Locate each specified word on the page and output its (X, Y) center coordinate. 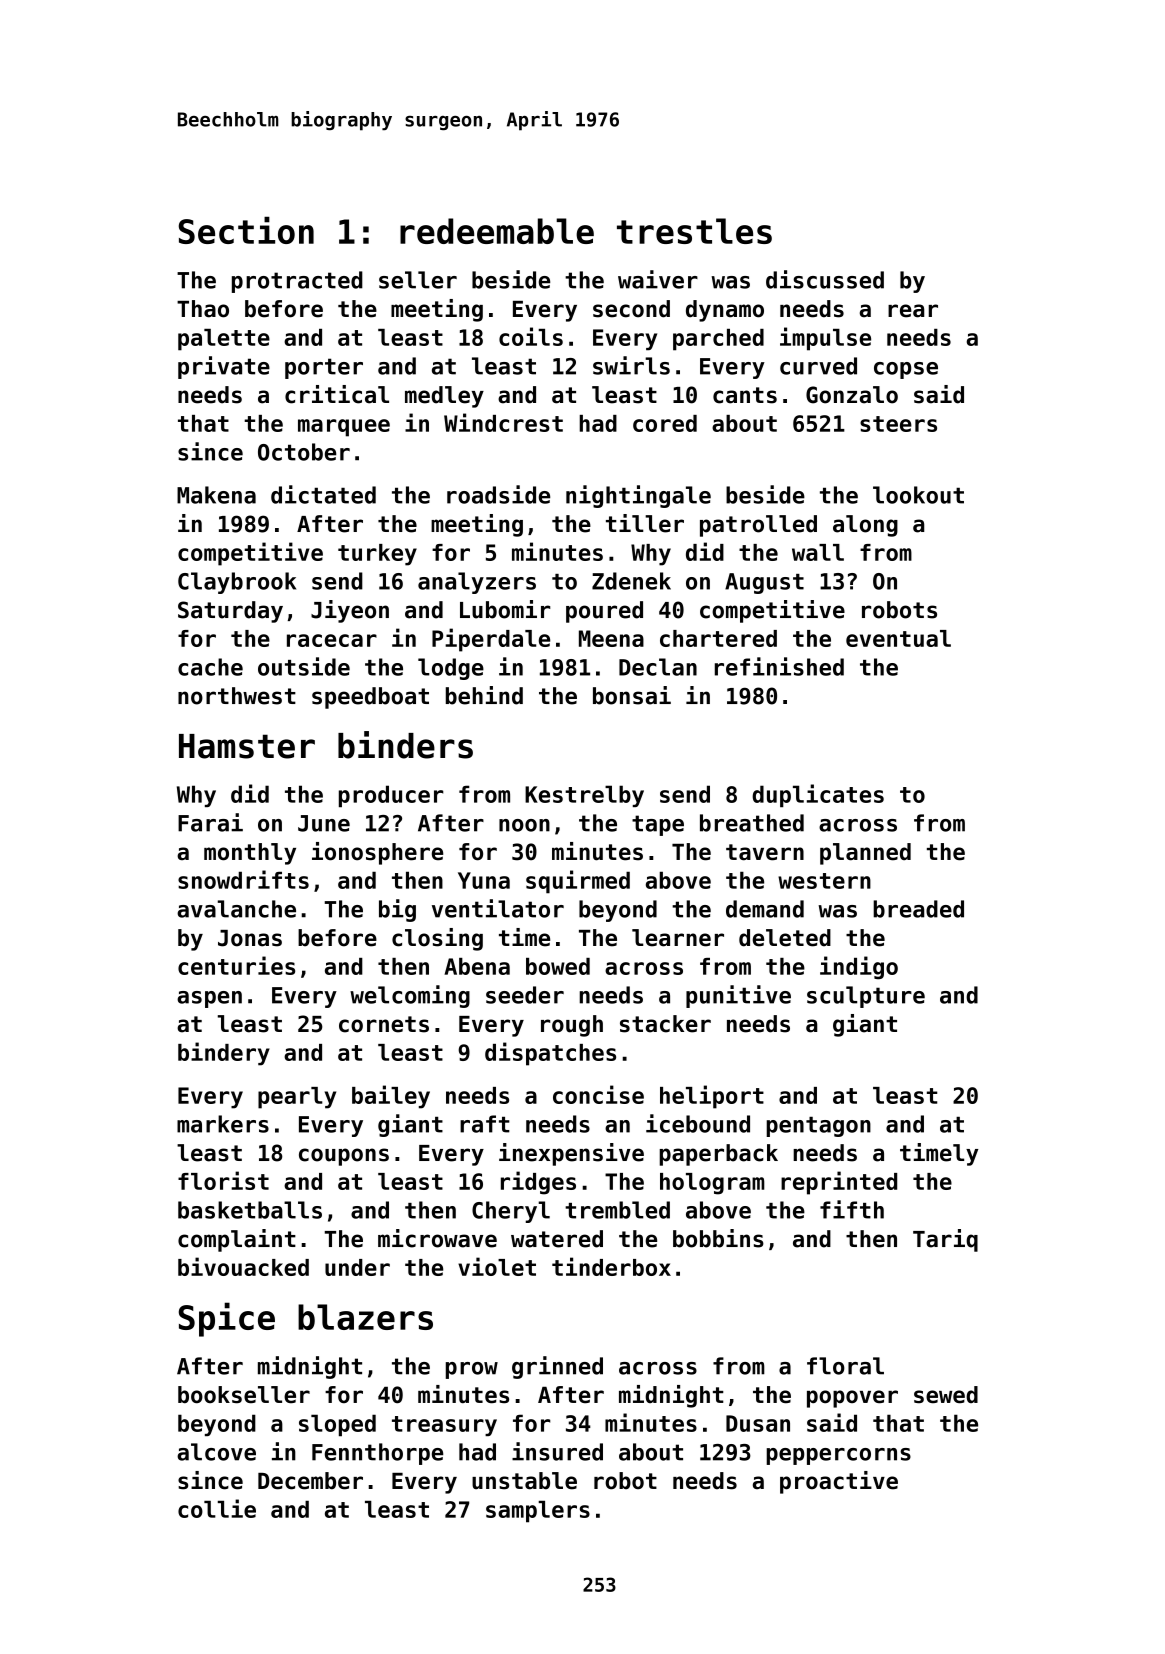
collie (217, 1508)
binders (405, 745)
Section (246, 230)
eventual (898, 638)
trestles (694, 231)
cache (210, 667)
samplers (538, 1512)
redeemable (497, 231)
